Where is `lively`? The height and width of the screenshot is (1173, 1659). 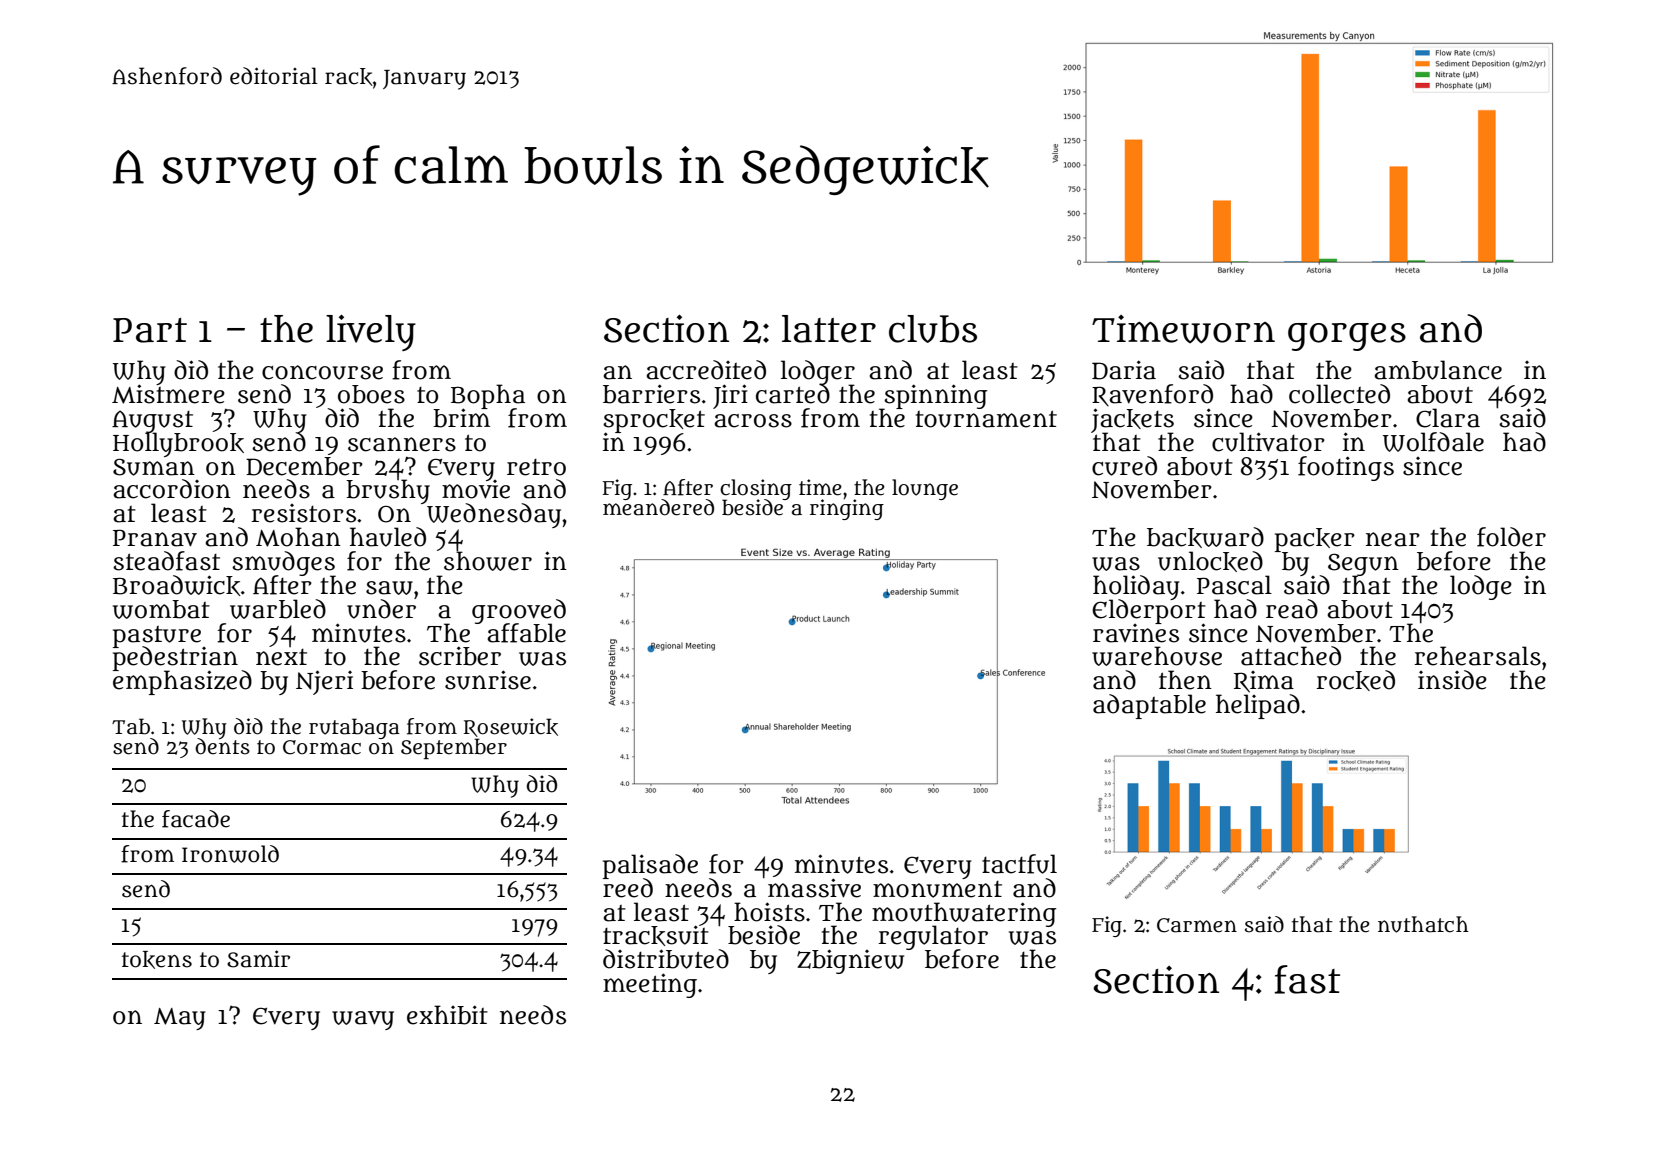 lively is located at coordinates (371, 333).
